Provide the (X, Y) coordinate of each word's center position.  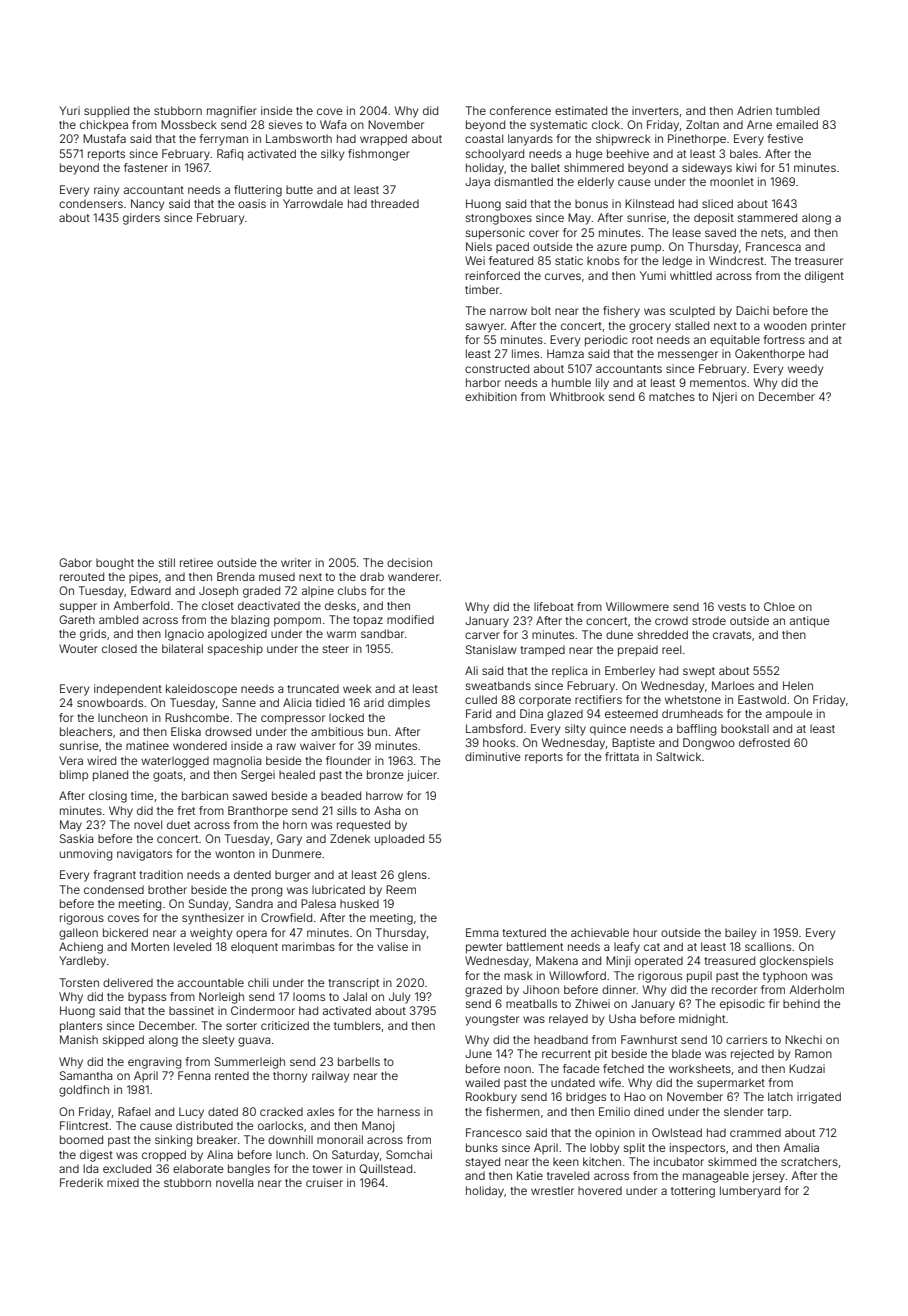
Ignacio (184, 635)
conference (520, 110)
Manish (79, 1039)
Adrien (754, 110)
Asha (387, 810)
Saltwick (678, 756)
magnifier (232, 112)
